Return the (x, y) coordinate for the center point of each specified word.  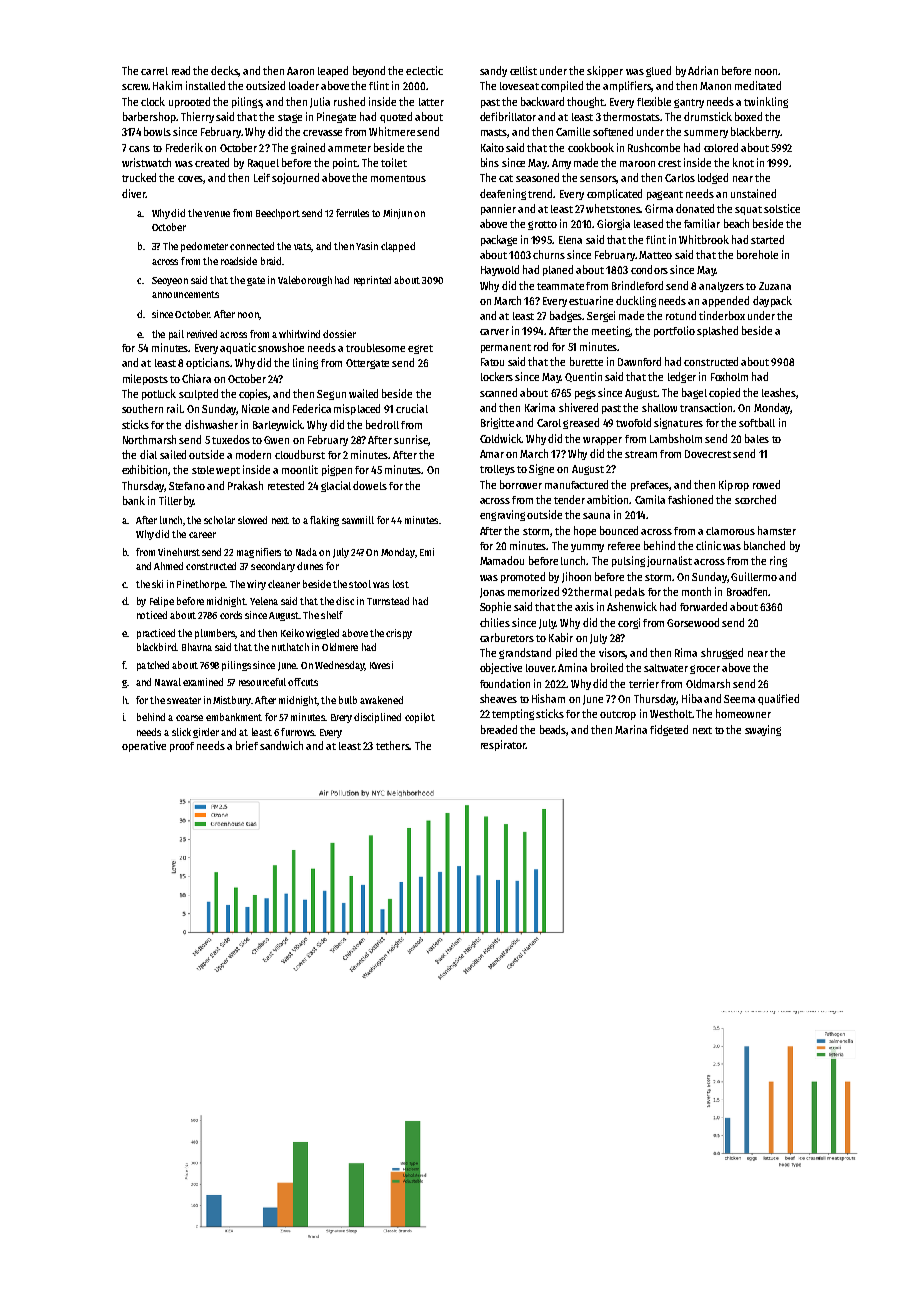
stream (641, 454)
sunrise (411, 439)
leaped (333, 71)
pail (176, 335)
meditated (758, 85)
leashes (779, 392)
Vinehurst (179, 552)
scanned (498, 392)
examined (203, 682)
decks (225, 71)
